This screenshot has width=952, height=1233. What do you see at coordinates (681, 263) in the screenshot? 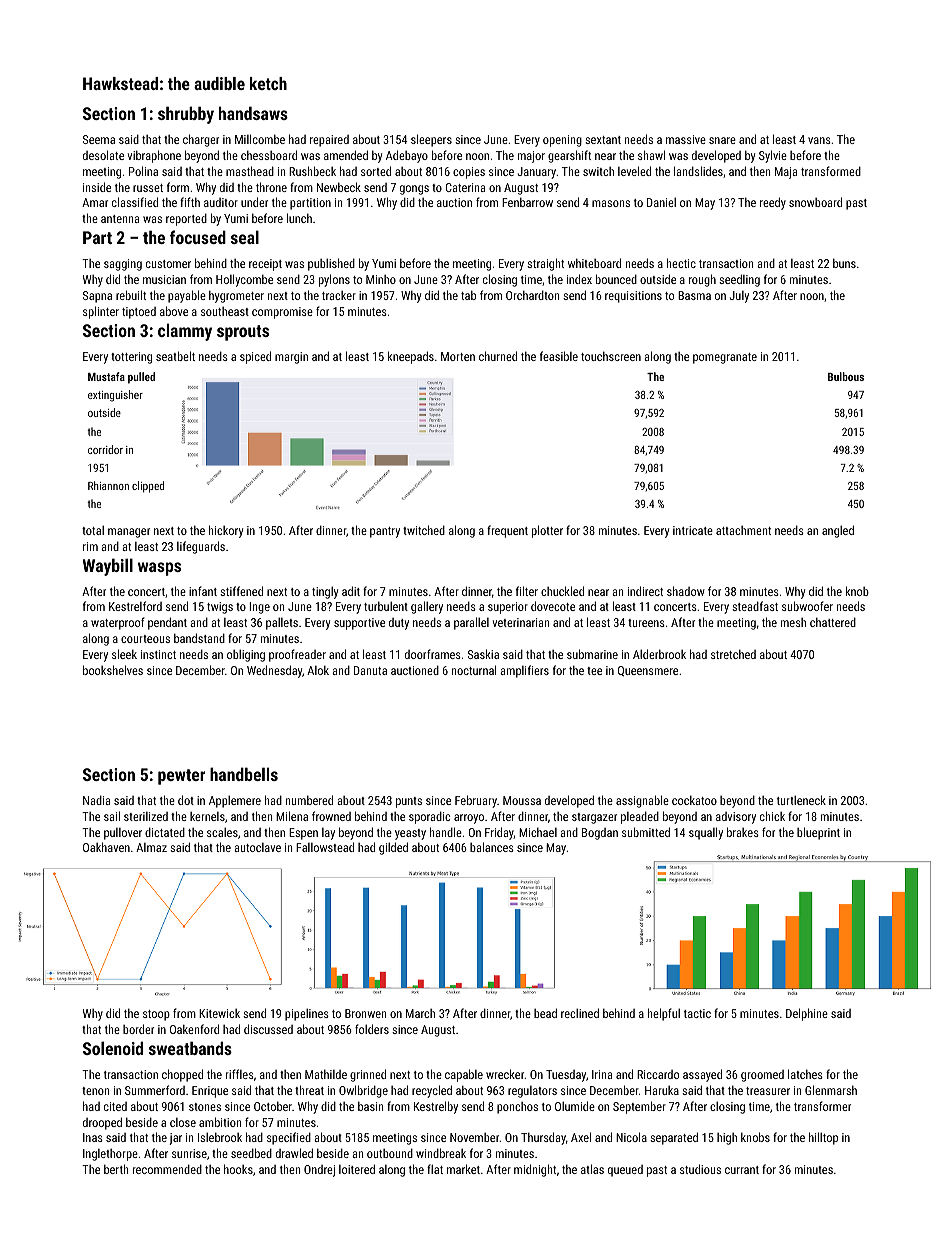
I see `hectic` at bounding box center [681, 263].
